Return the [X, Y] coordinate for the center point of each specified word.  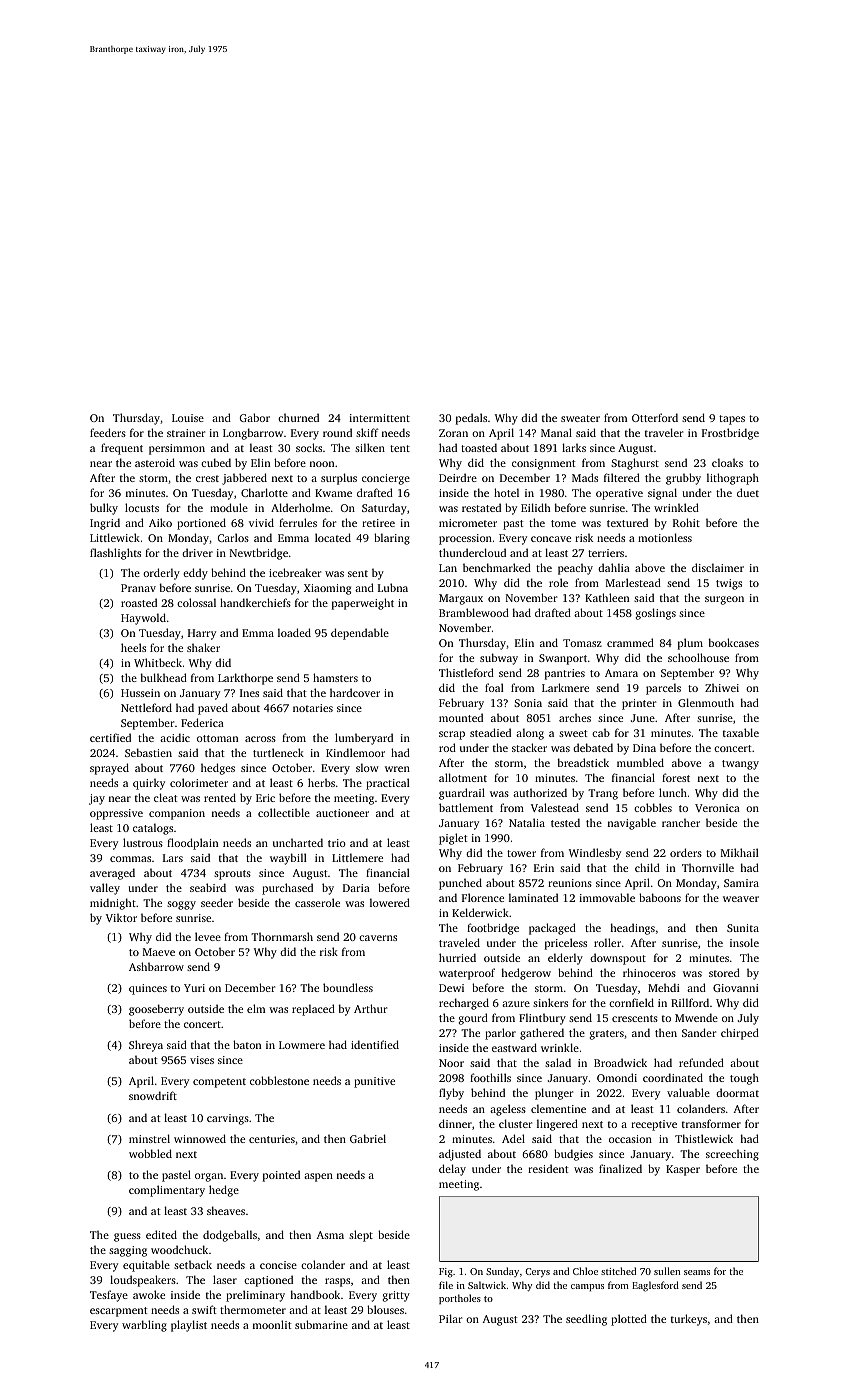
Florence [483, 897]
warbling [144, 1326]
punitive [374, 1082]
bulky [104, 509]
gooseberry [156, 1010]
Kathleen [607, 597]
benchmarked [497, 567]
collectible [284, 812]
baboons [660, 897]
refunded [701, 1062]
